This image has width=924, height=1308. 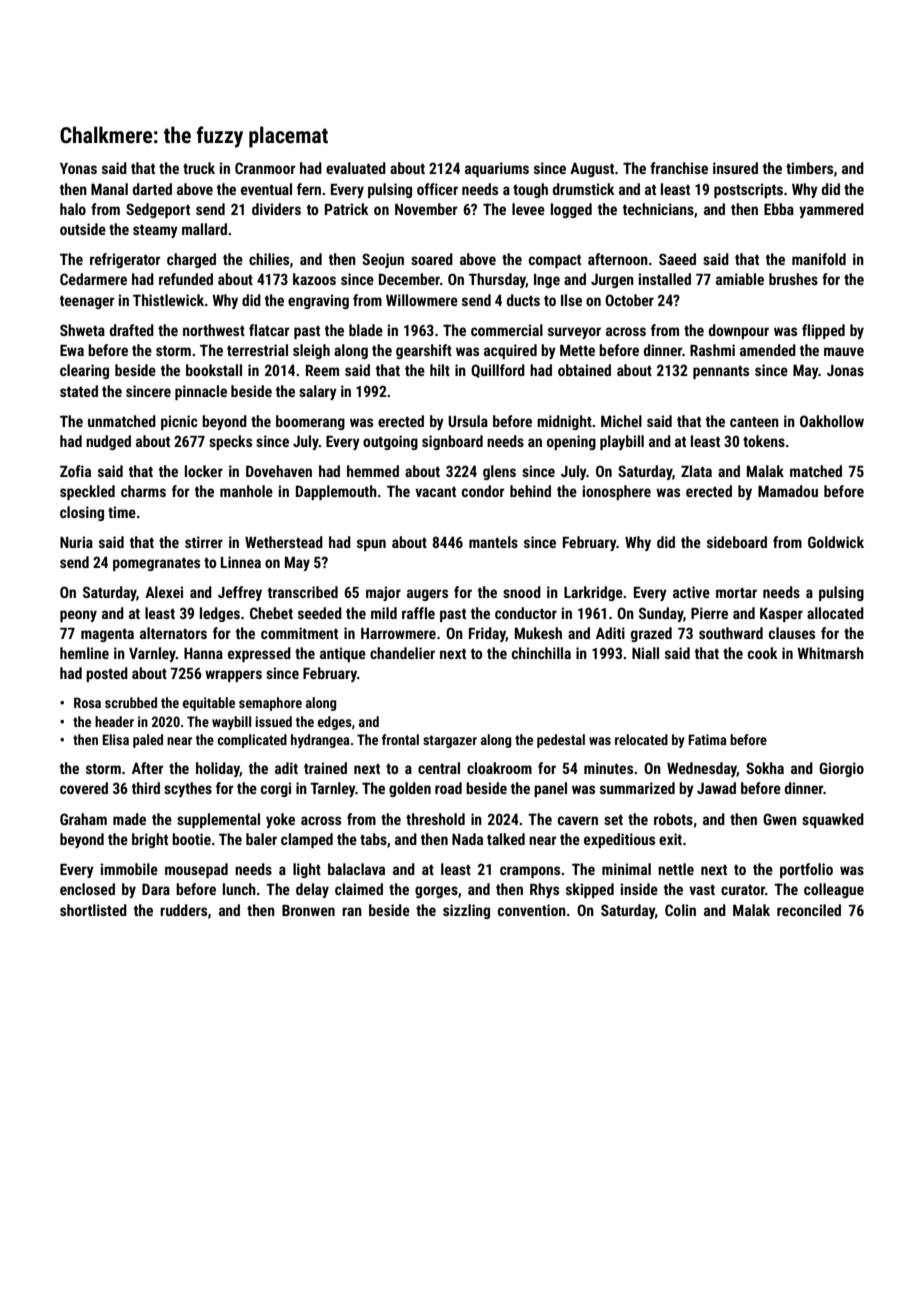 What do you see at coordinates (468, 421) in the image?
I see `Ursula` at bounding box center [468, 421].
